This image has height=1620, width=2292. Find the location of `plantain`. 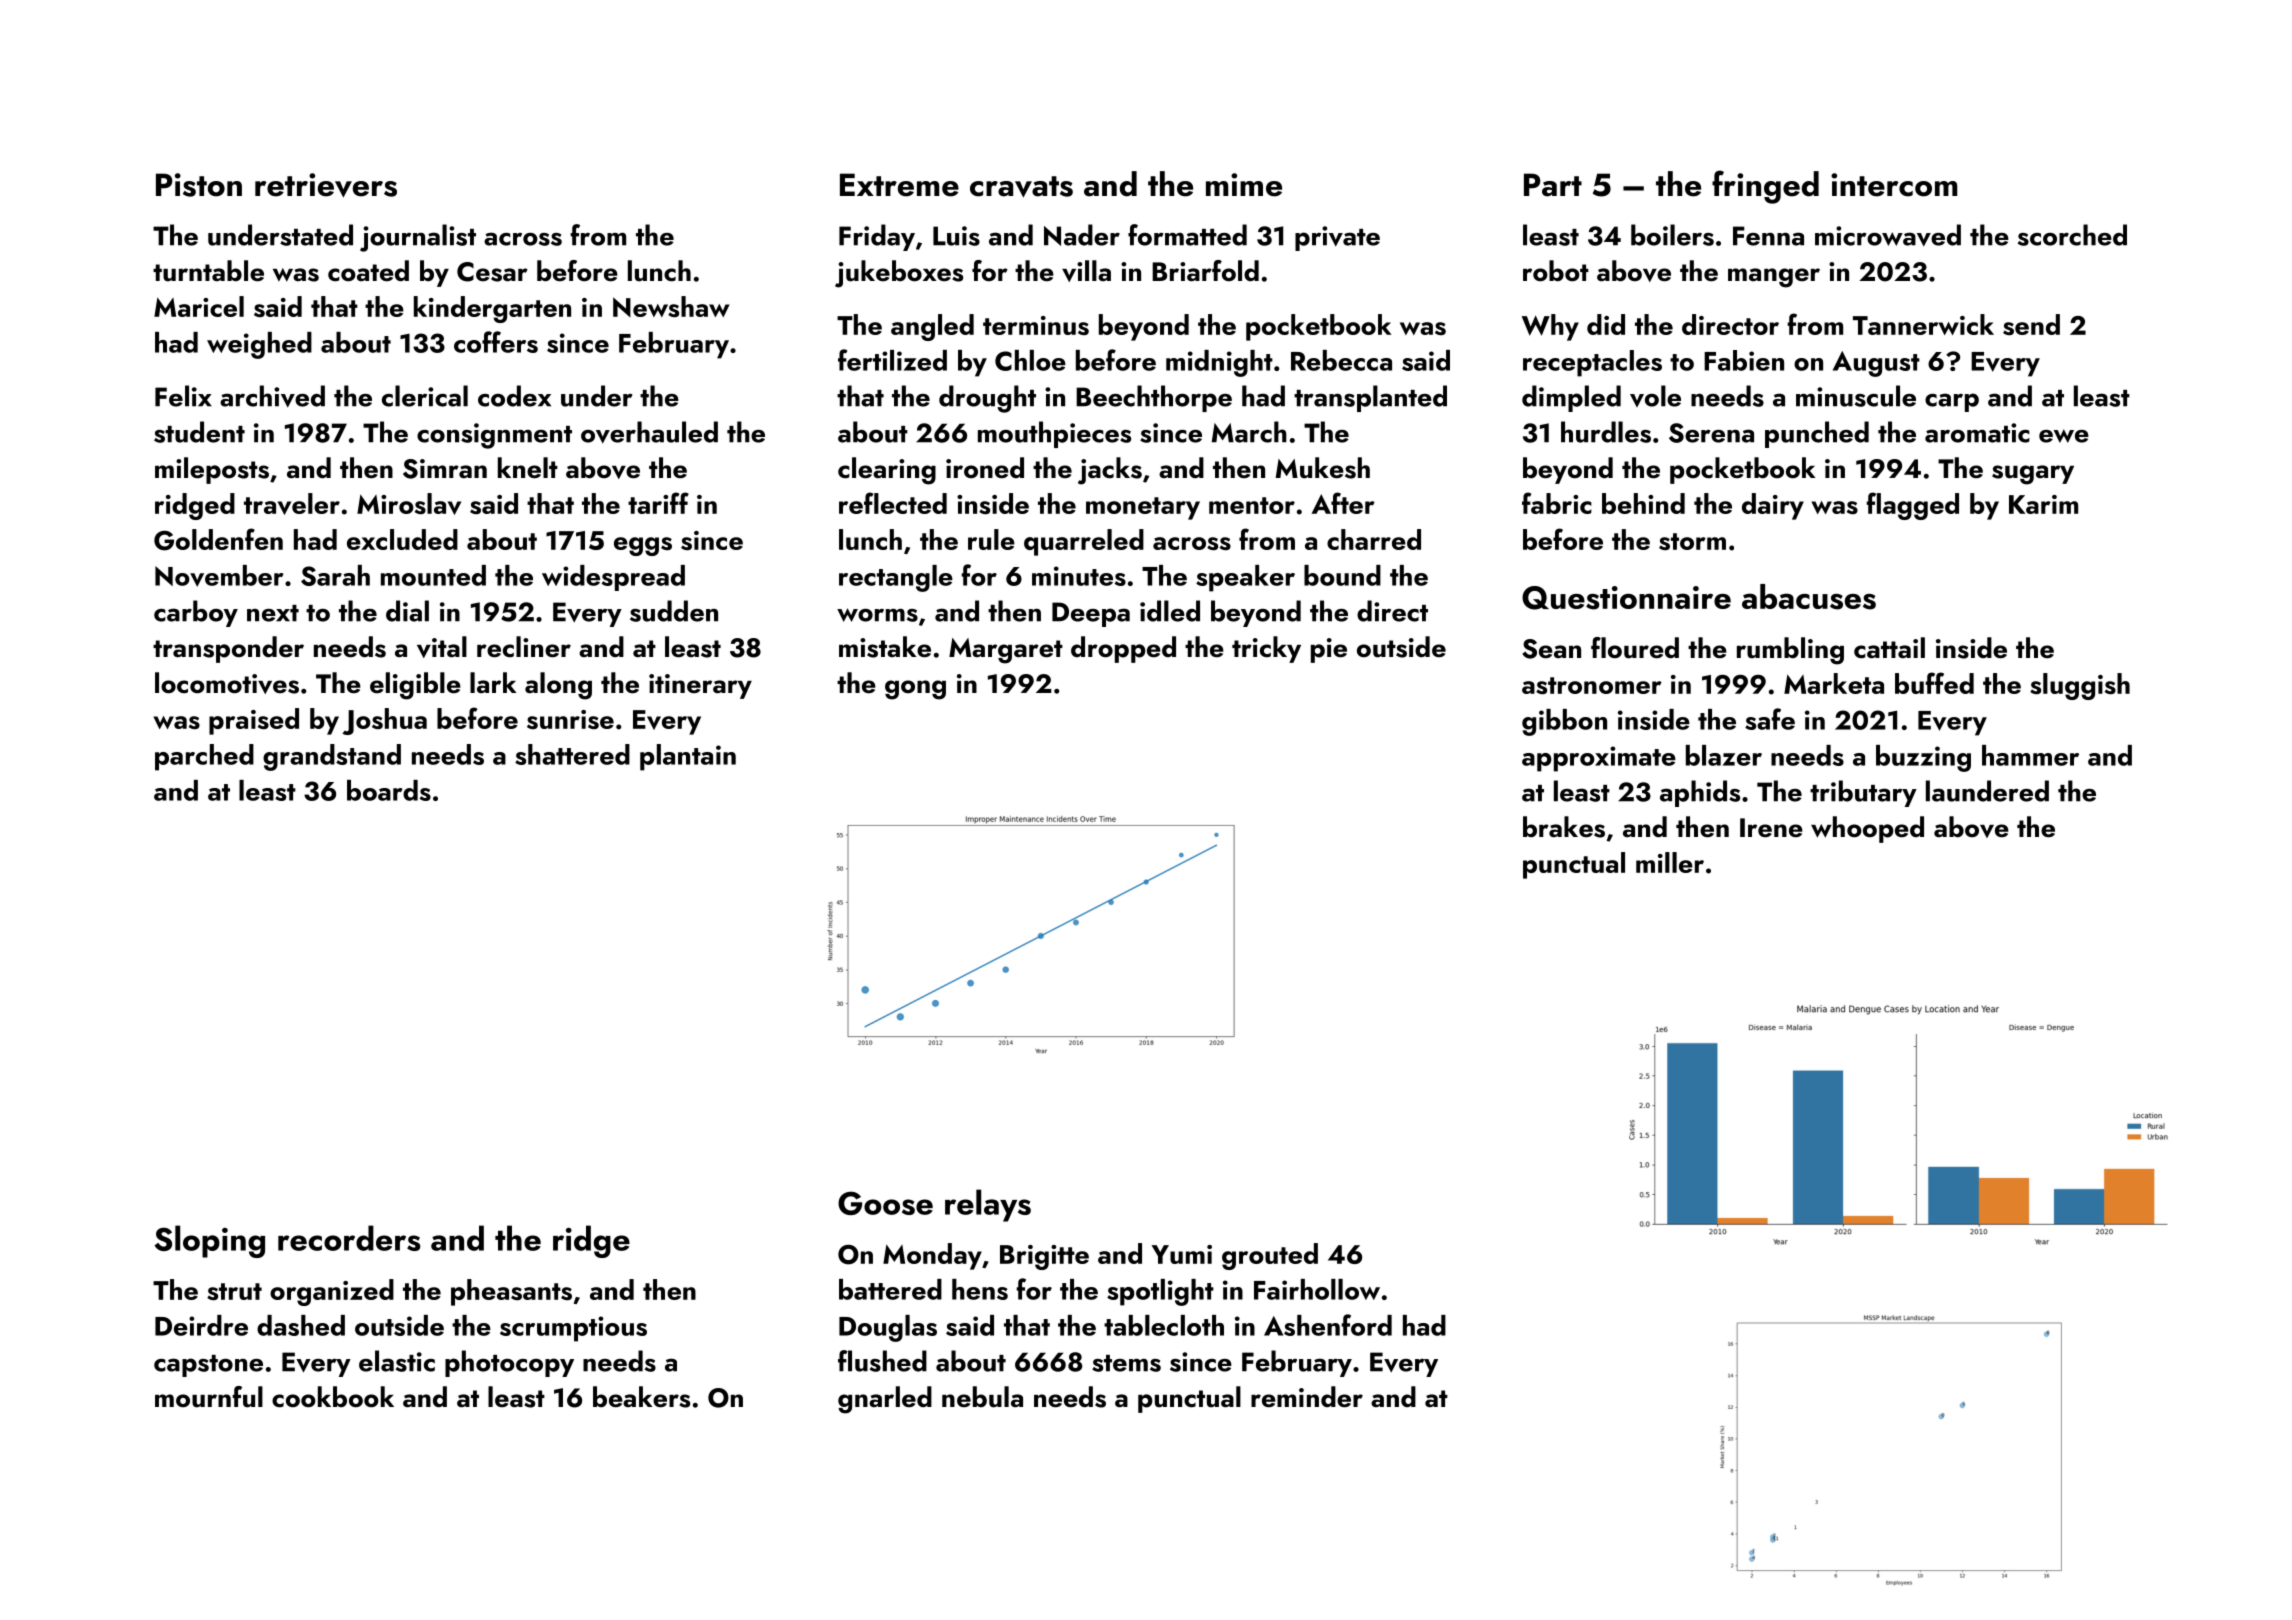

plantain is located at coordinates (688, 757).
